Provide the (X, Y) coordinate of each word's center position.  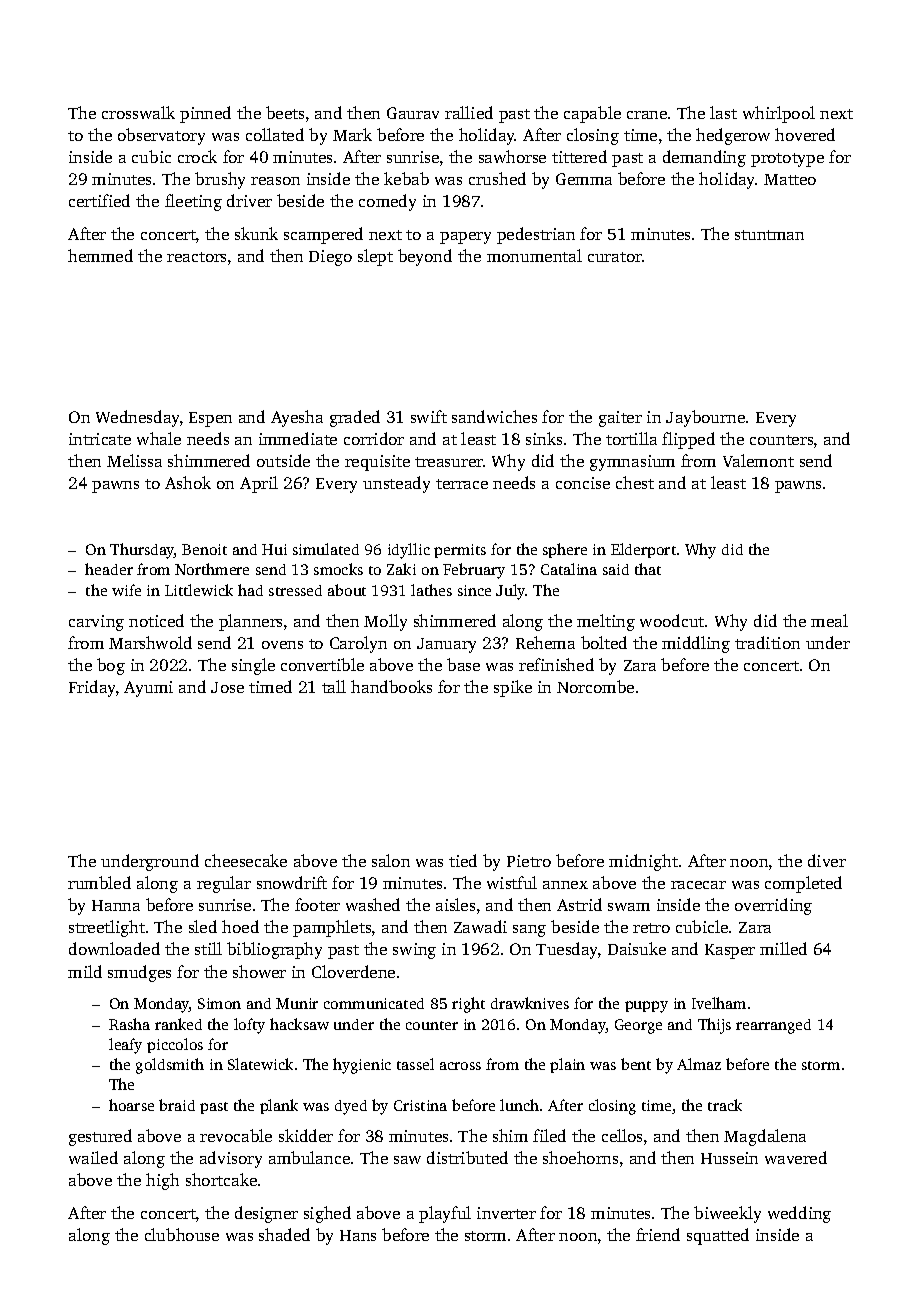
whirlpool (779, 114)
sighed (327, 1214)
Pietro (529, 861)
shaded (284, 1234)
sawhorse (512, 156)
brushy (220, 180)
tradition (767, 642)
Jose (227, 687)
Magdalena (765, 1137)
